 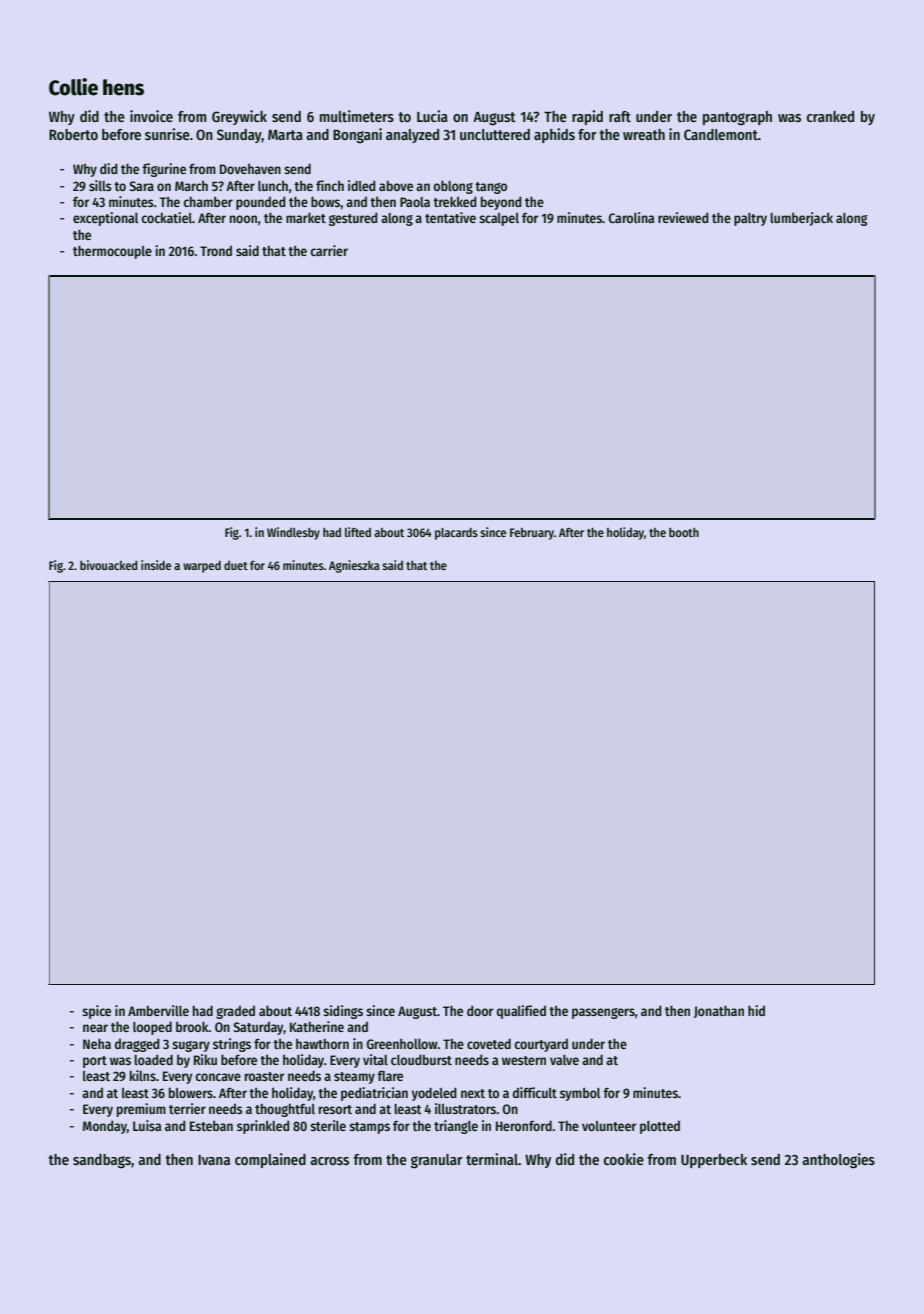 I want to click on tango, so click(x=491, y=188).
